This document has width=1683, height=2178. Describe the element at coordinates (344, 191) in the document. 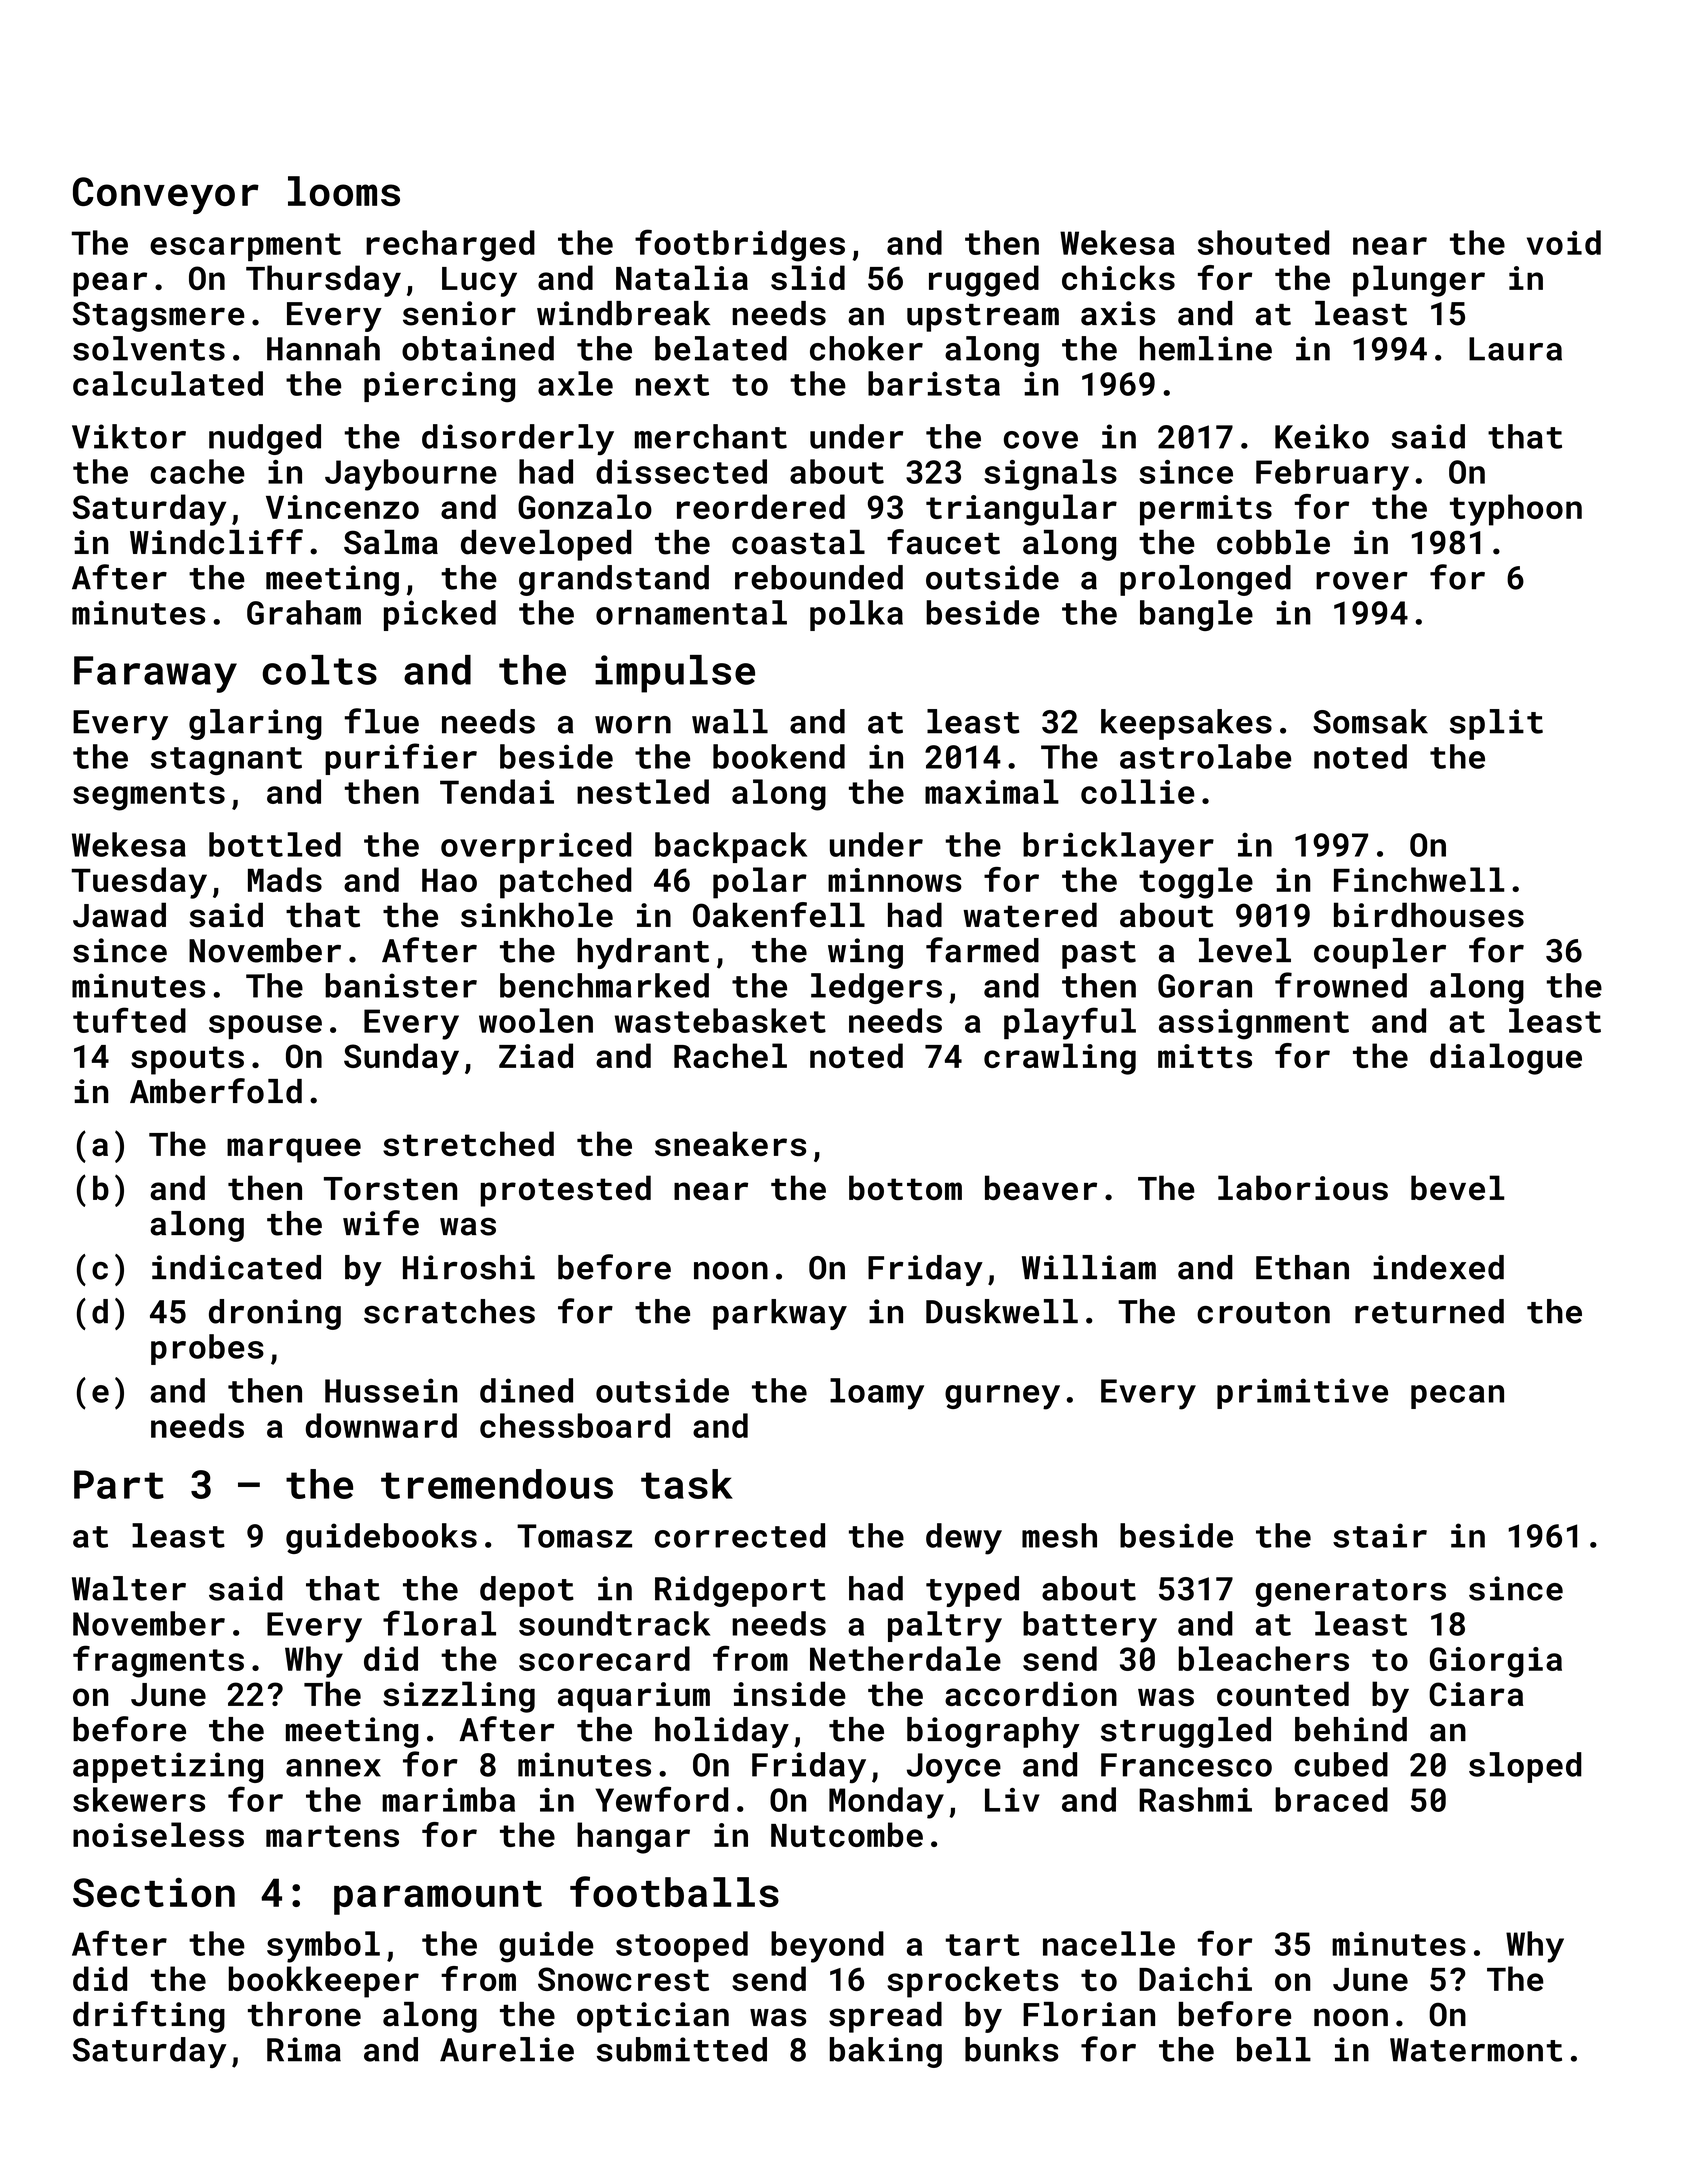

I see `looms` at that location.
